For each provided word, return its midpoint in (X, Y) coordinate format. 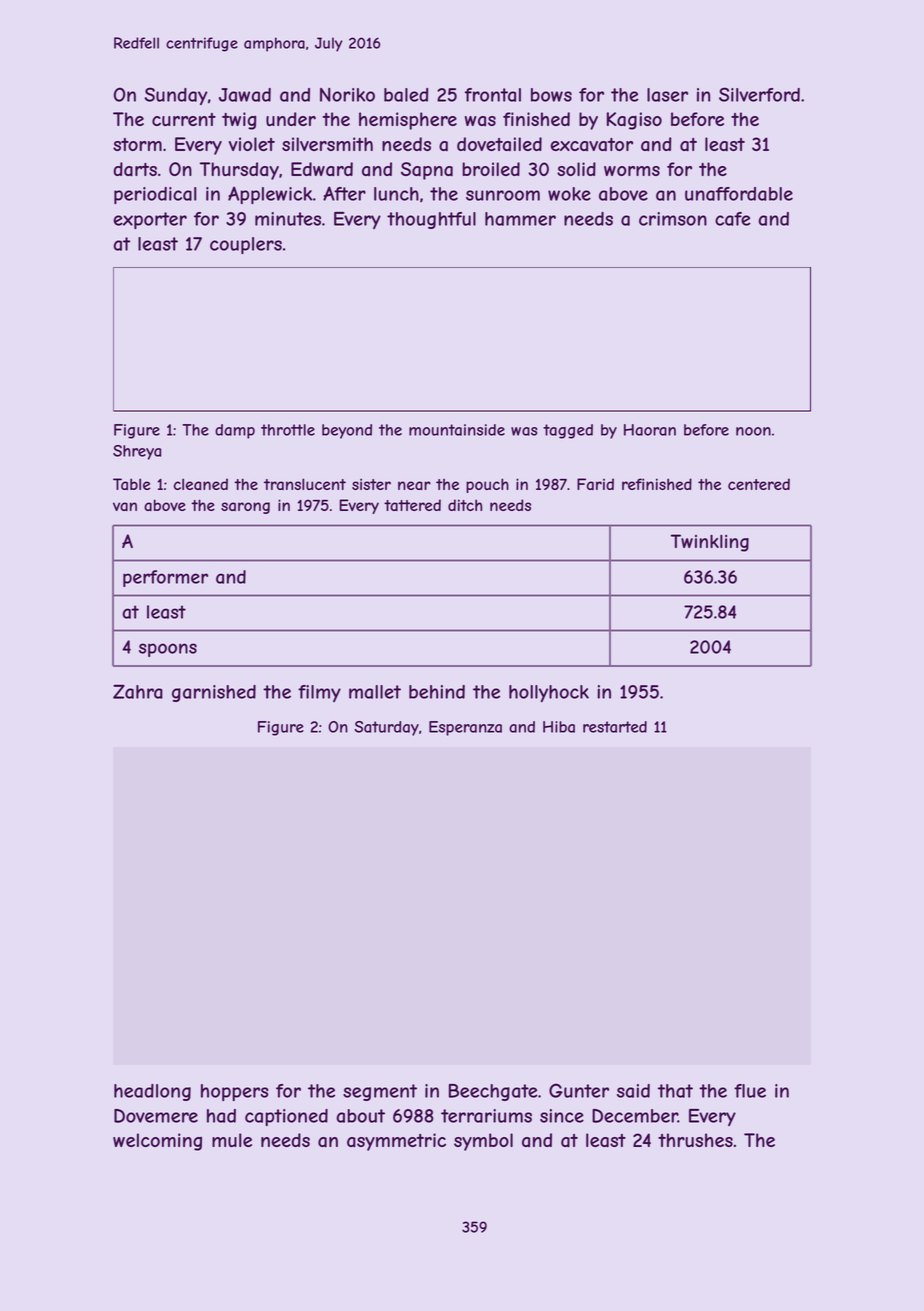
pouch (487, 485)
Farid (595, 484)
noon (753, 431)
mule (232, 1140)
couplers (246, 245)
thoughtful (431, 220)
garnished (214, 693)
